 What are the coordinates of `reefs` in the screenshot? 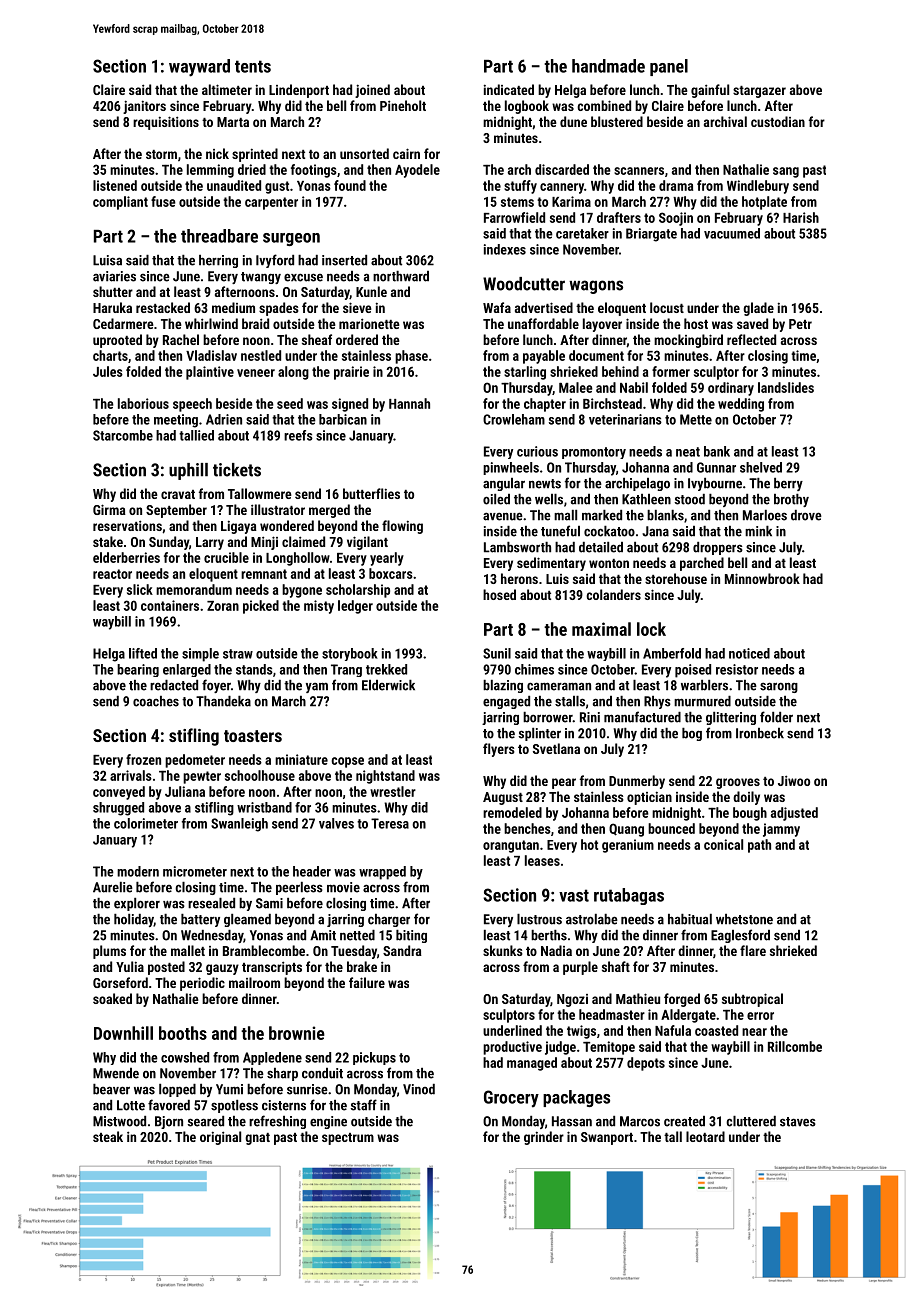 It's located at (298, 435).
